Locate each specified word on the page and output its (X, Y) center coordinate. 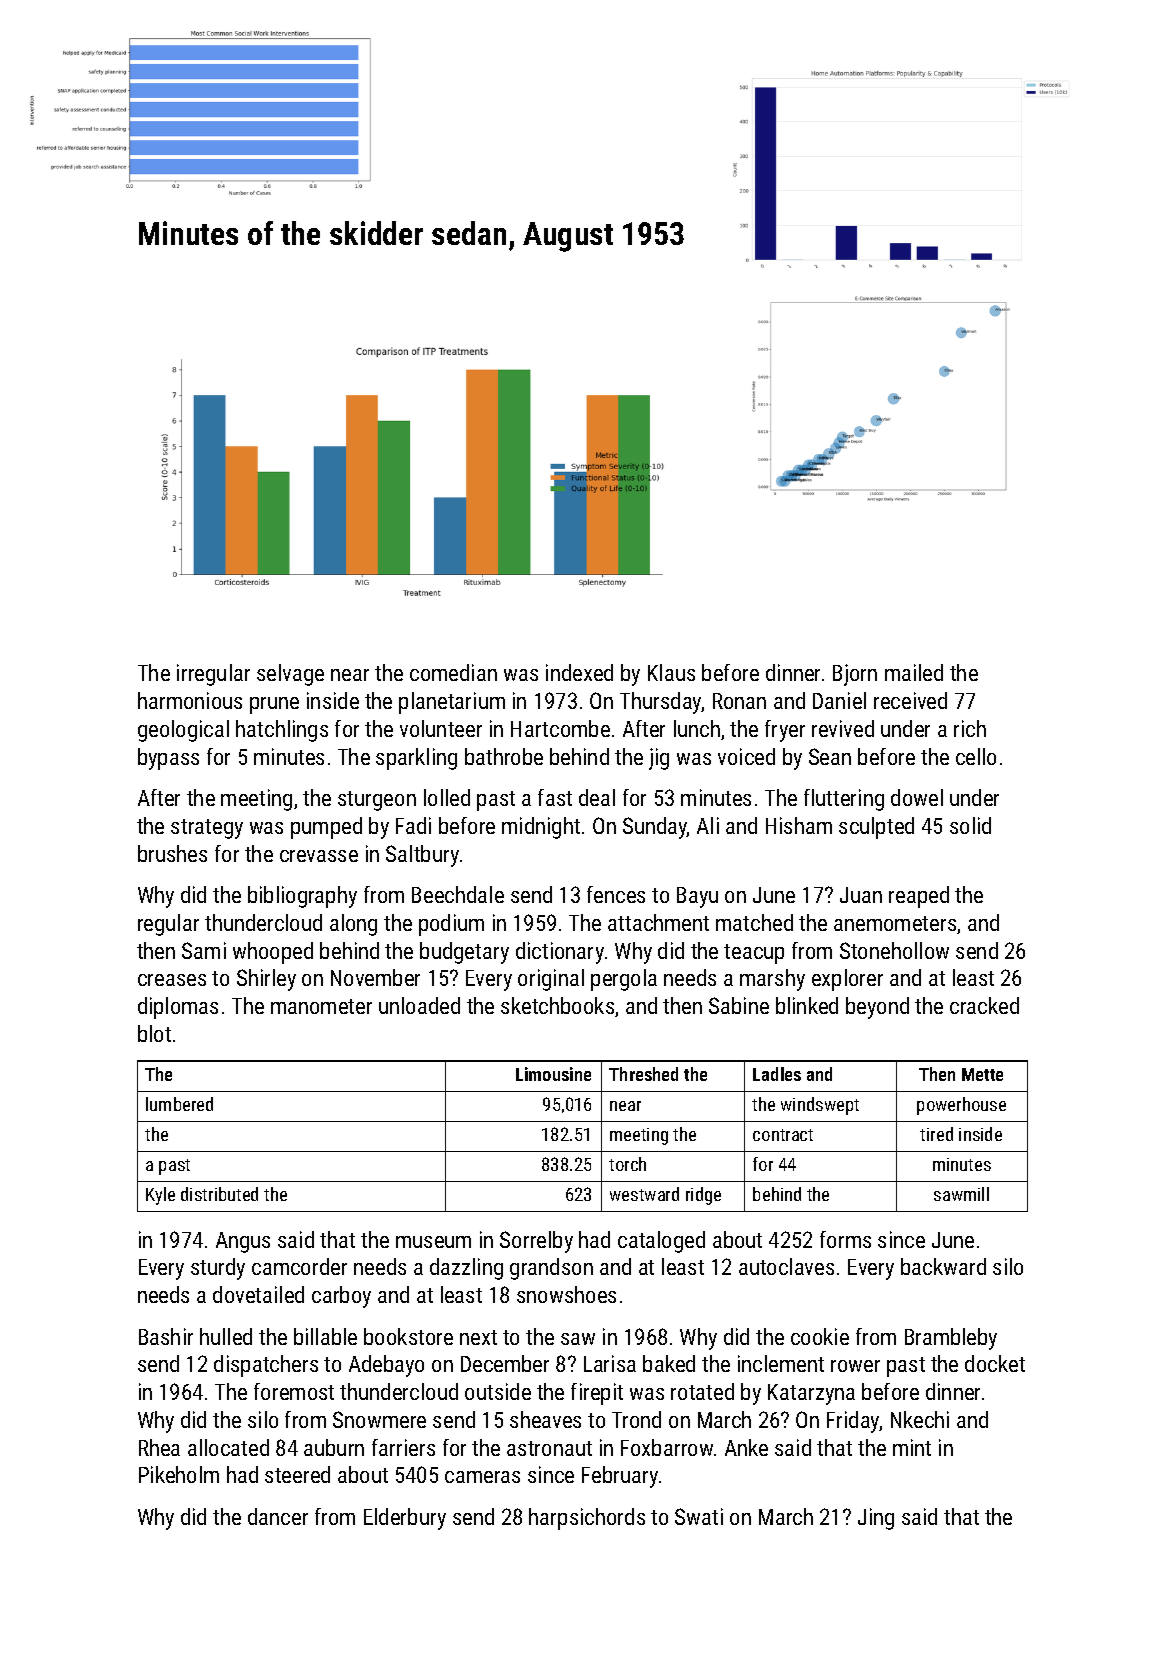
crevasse (319, 856)
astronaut (549, 1448)
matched (754, 922)
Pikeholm (179, 1474)
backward (943, 1266)
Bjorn (855, 675)
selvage (290, 675)
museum (433, 1242)
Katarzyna (811, 1394)
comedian (453, 672)
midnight (541, 828)
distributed (219, 1194)
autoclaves (786, 1266)
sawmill (961, 1194)
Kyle (160, 1196)
